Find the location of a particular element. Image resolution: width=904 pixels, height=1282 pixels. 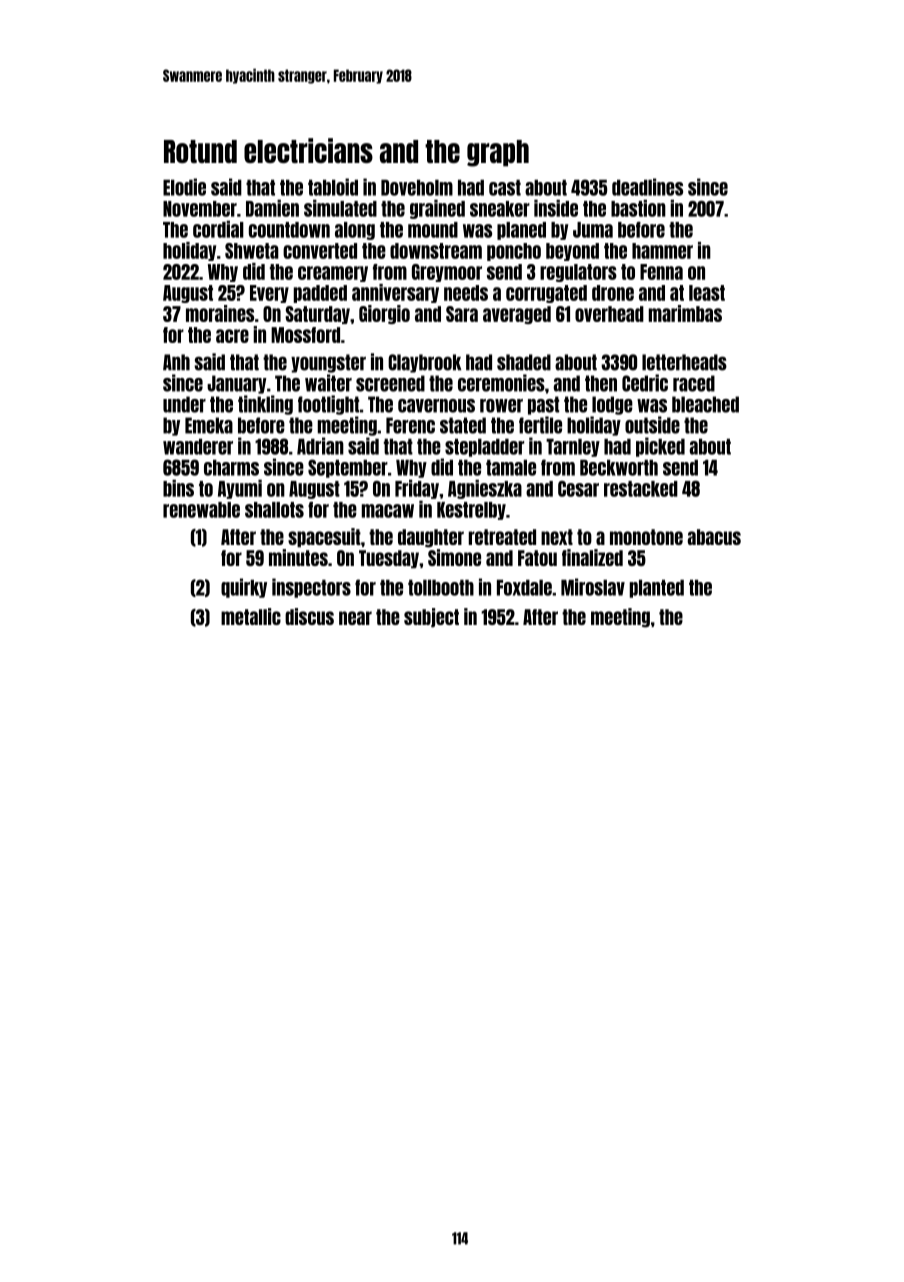

discus is located at coordinates (309, 616).
